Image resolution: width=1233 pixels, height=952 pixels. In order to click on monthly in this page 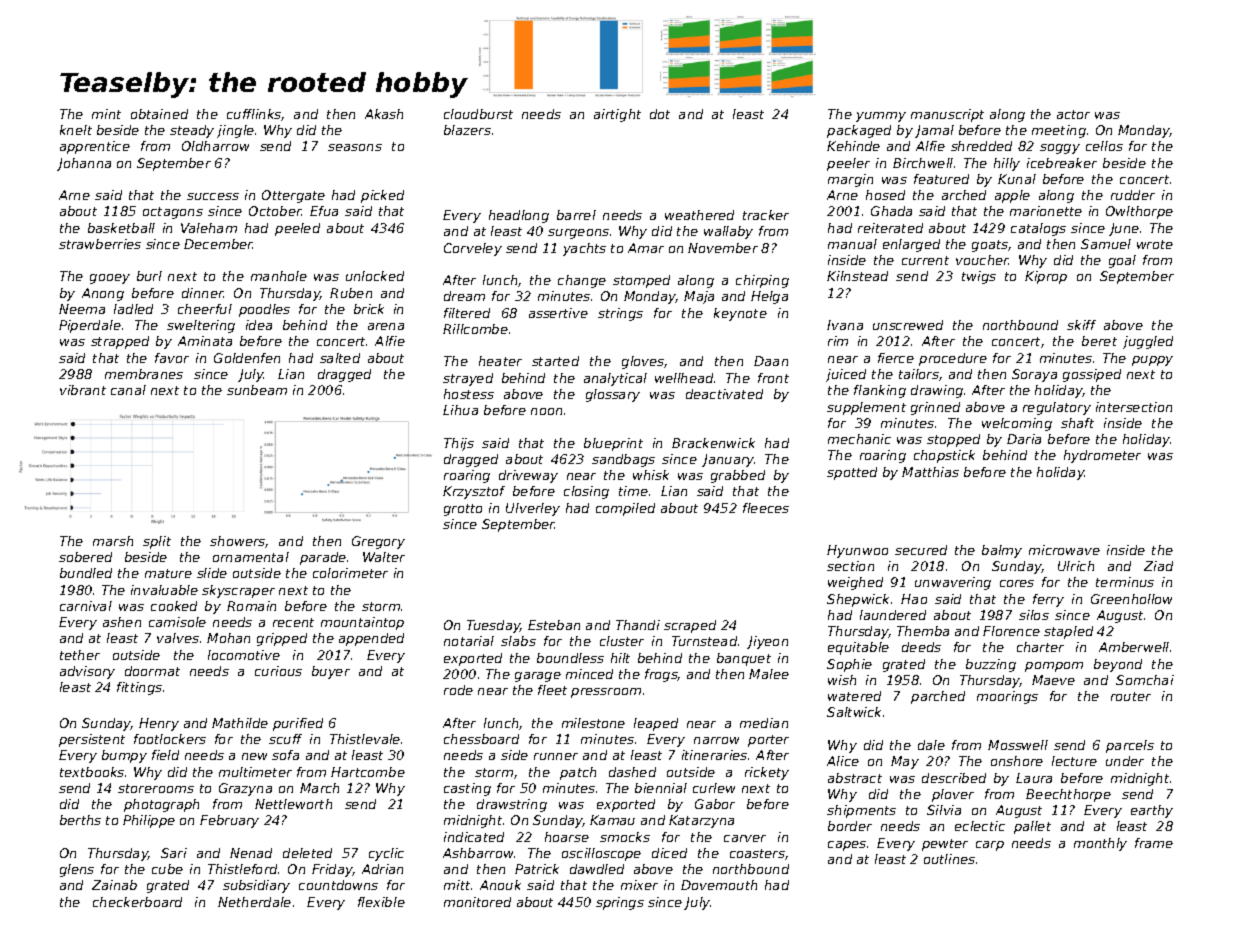, I will do `click(1100, 844)`.
